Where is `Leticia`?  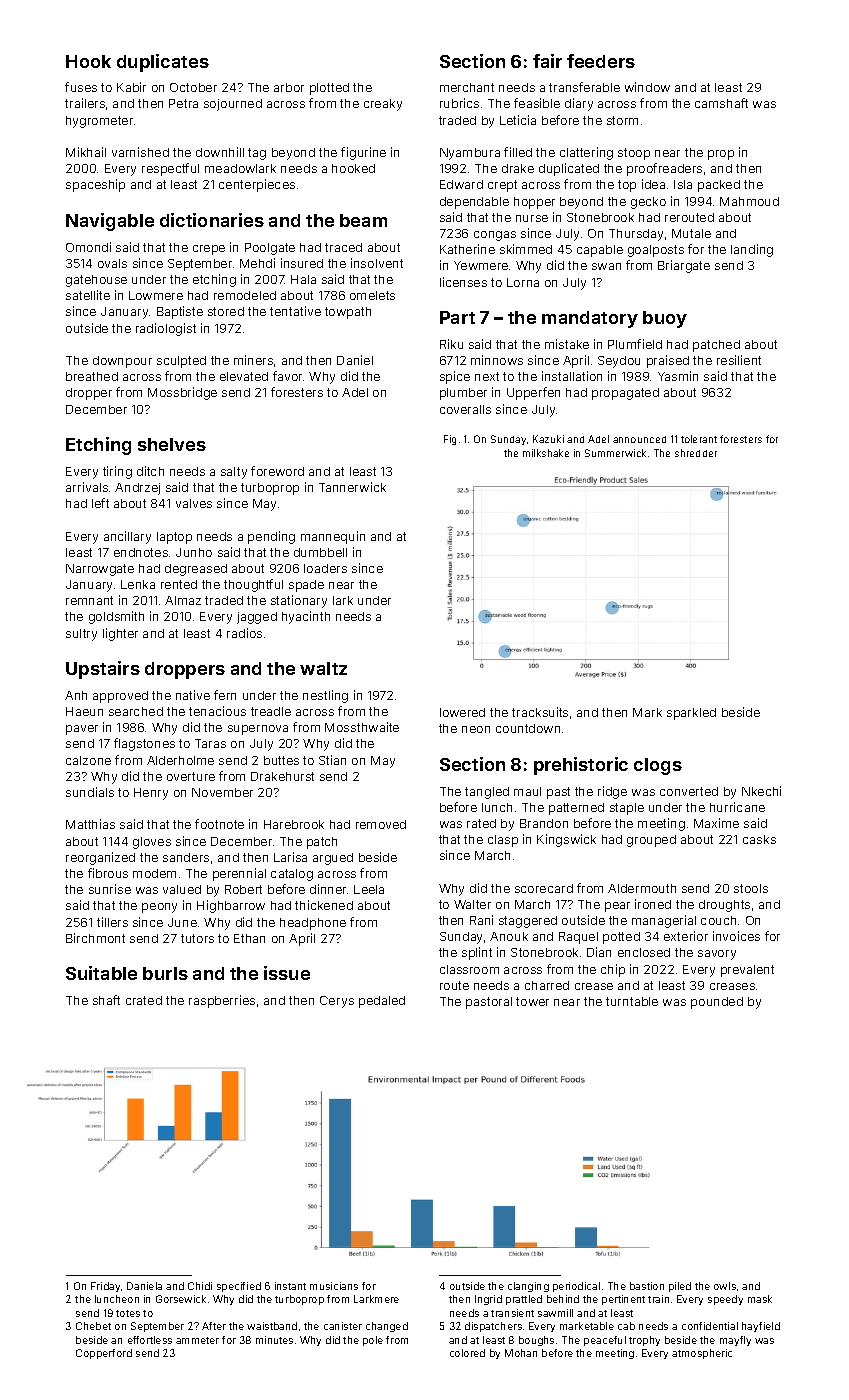 Leticia is located at coordinates (518, 120).
